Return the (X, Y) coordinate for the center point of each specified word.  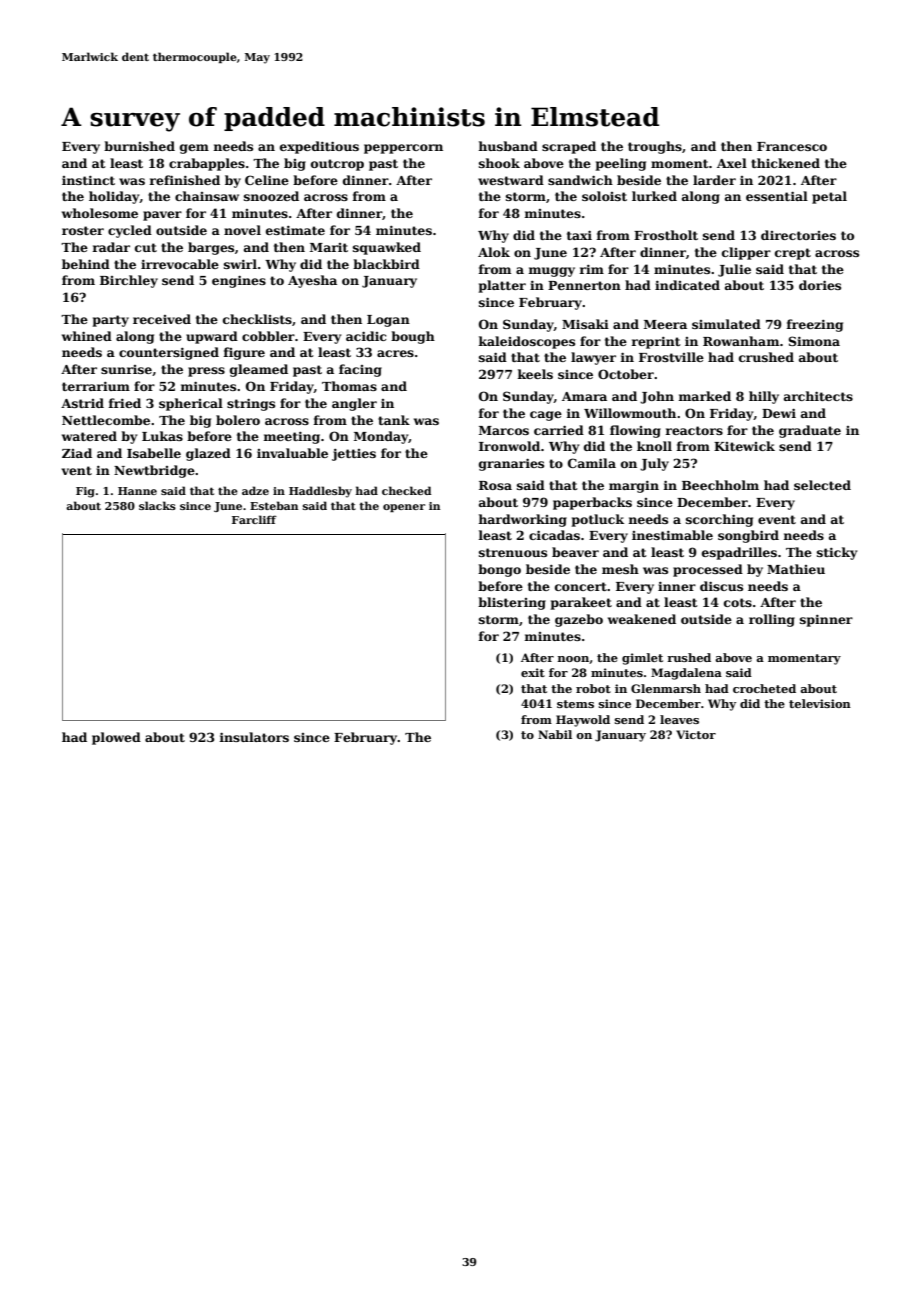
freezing (814, 325)
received (162, 319)
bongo (499, 570)
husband (508, 146)
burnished (139, 146)
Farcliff (254, 519)
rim (591, 269)
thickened (785, 163)
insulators (254, 737)
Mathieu (796, 569)
